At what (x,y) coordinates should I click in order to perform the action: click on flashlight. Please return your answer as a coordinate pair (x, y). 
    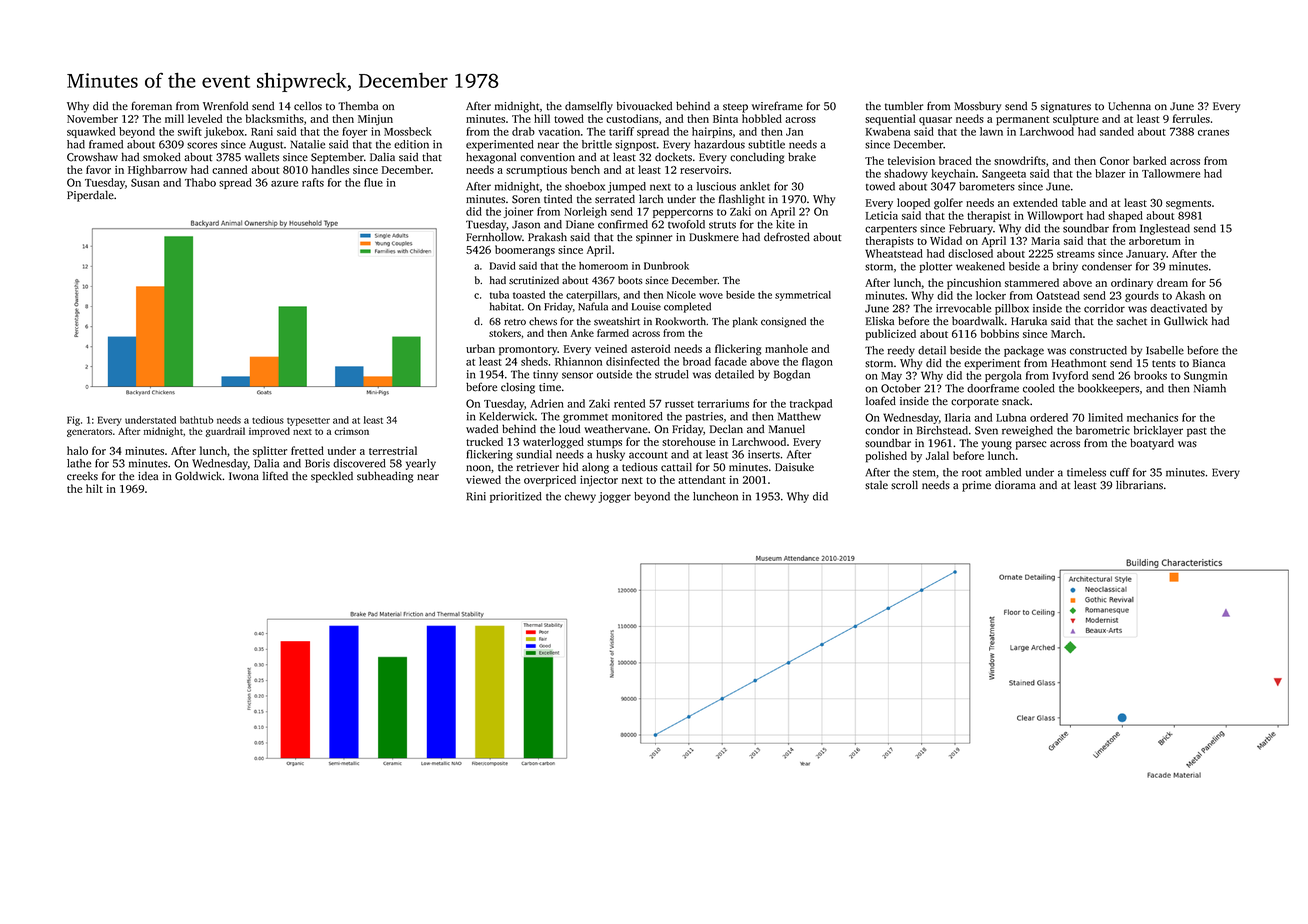
    Looking at the image, I should click on (742, 200).
